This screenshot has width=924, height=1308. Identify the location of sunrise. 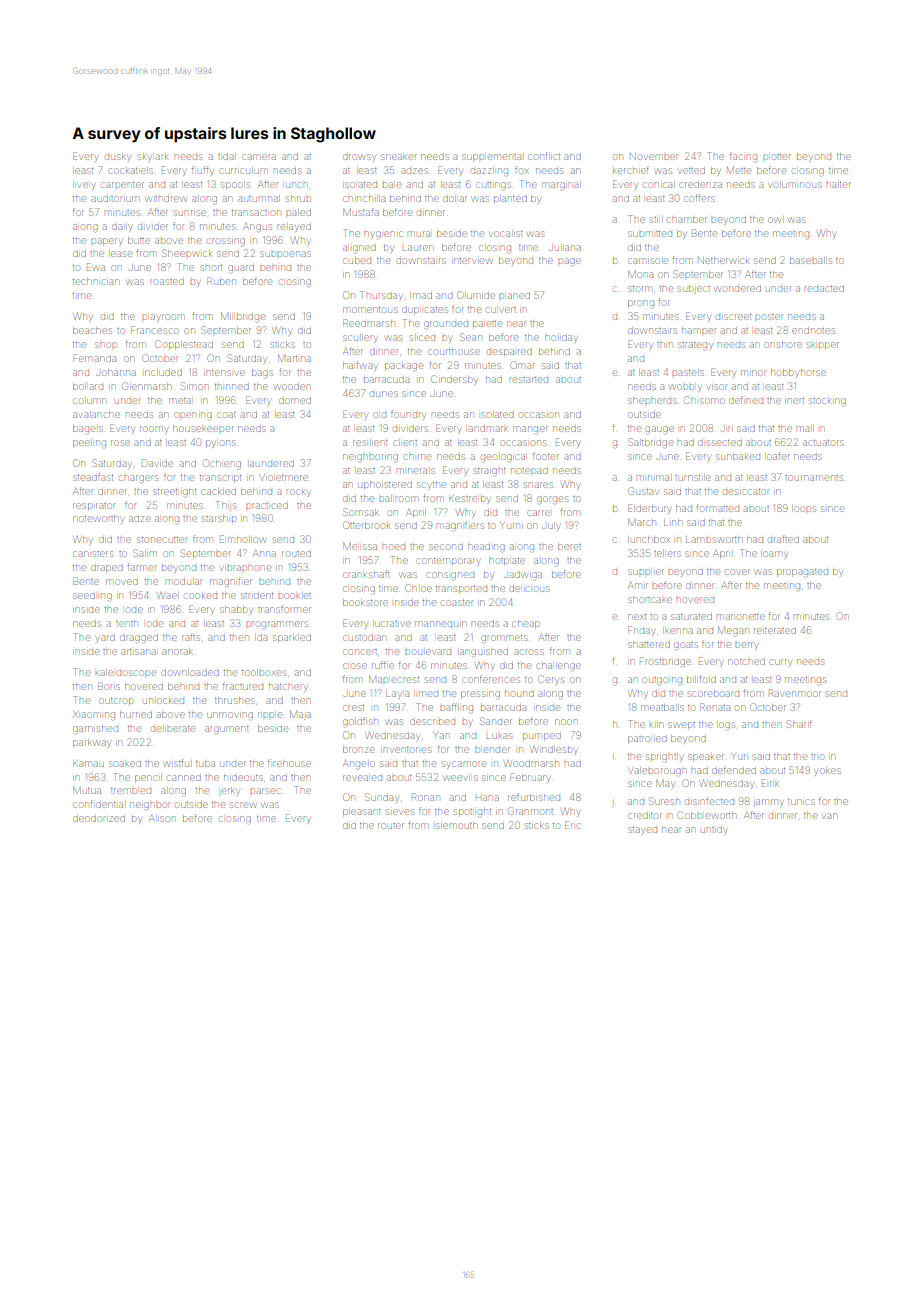
(190, 213).
